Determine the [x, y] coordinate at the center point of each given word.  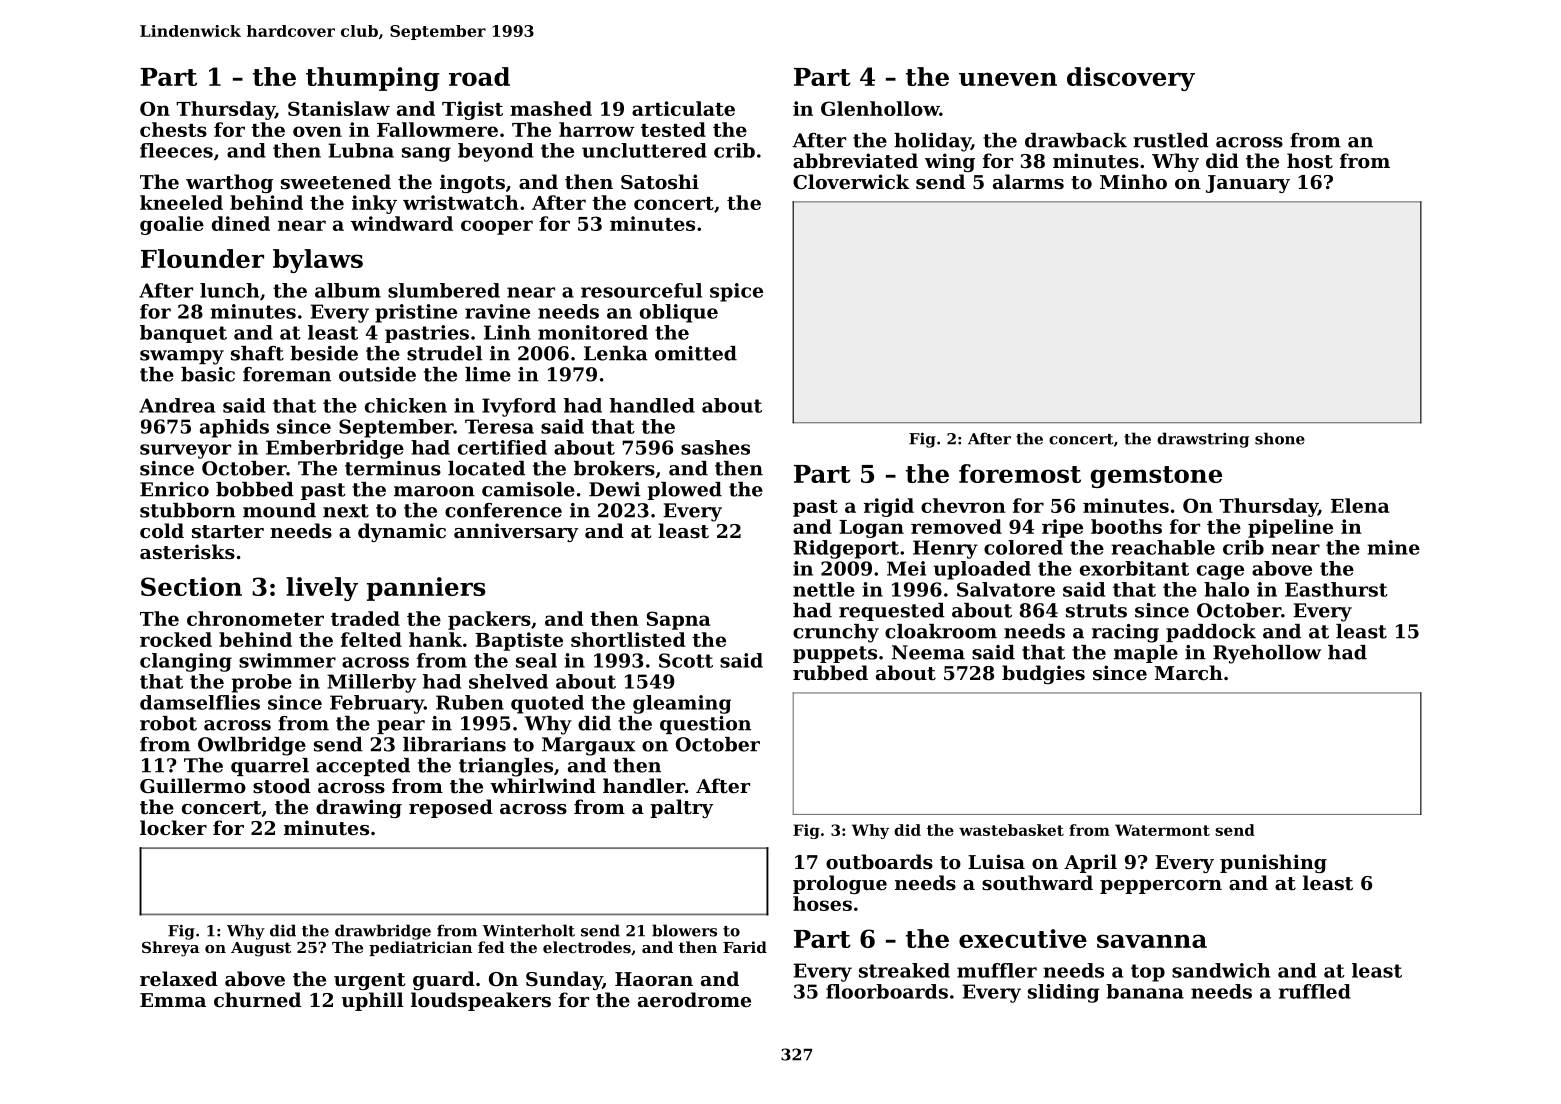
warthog [229, 183]
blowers [684, 930]
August [261, 949]
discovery [1131, 79]
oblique [679, 313]
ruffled [1315, 991]
